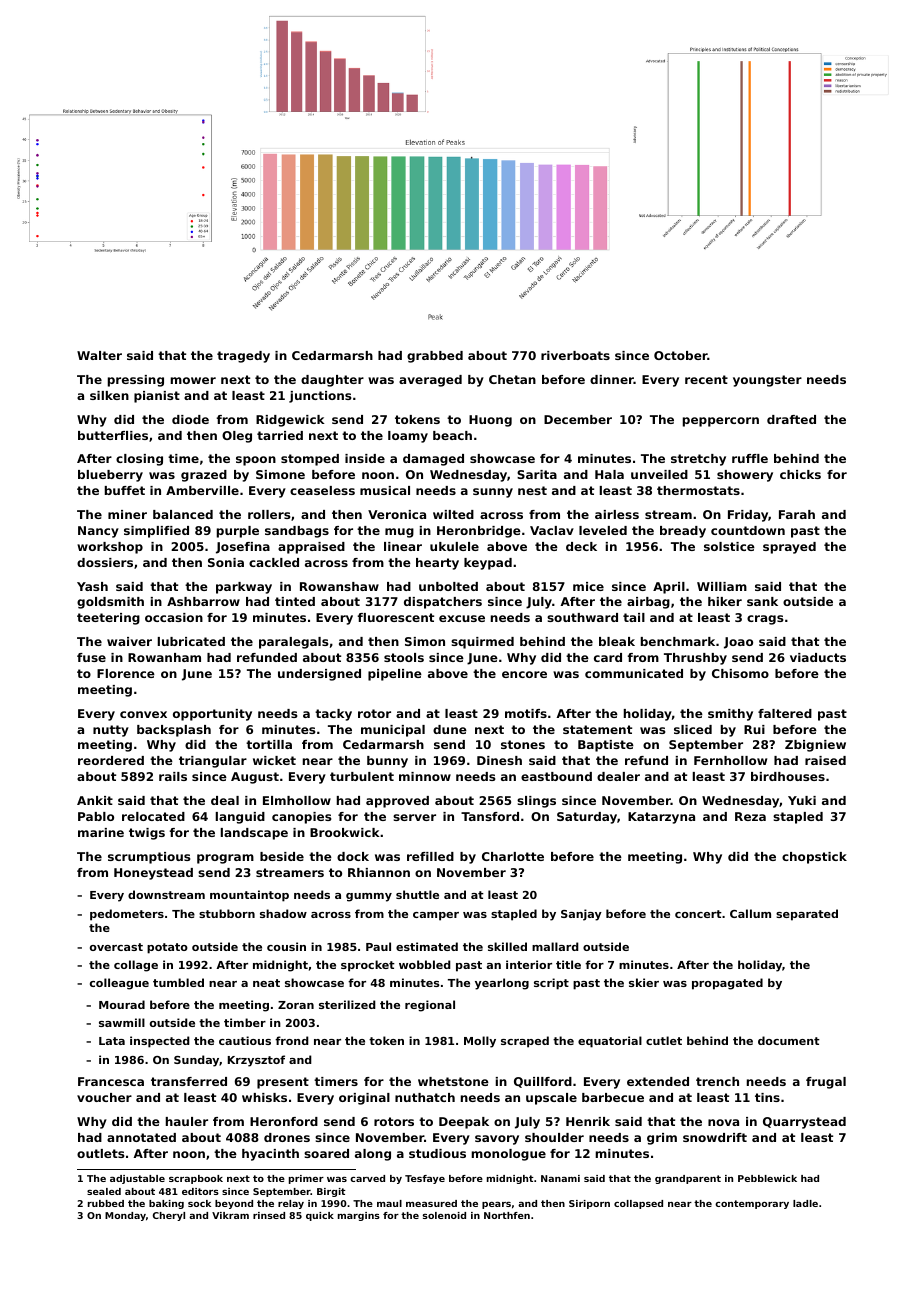 The width and height of the image is (924, 1308). Describe the element at coordinates (818, 657) in the image. I see `viaducts` at that location.
